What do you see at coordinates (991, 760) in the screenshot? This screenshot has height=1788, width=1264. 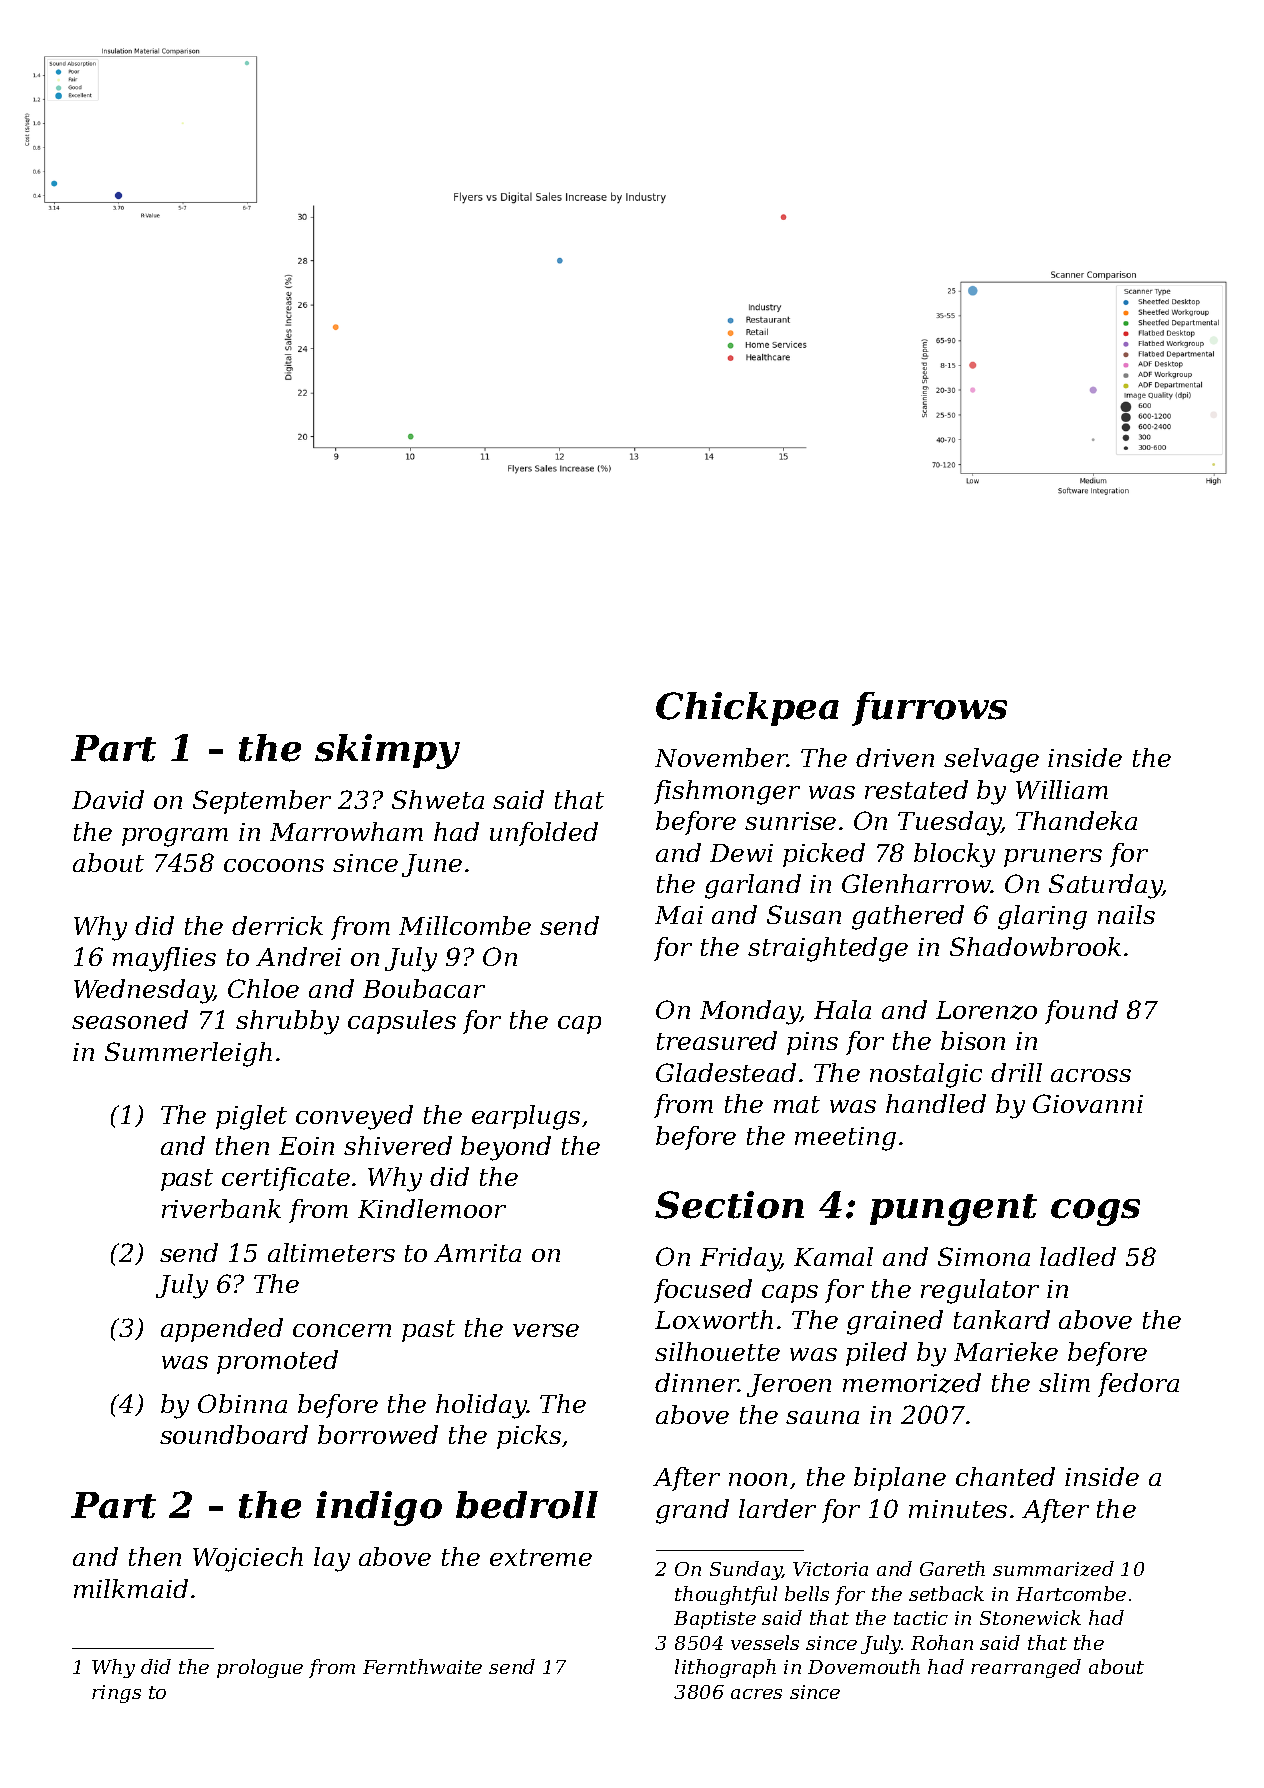 I see `selvage` at bounding box center [991, 760].
